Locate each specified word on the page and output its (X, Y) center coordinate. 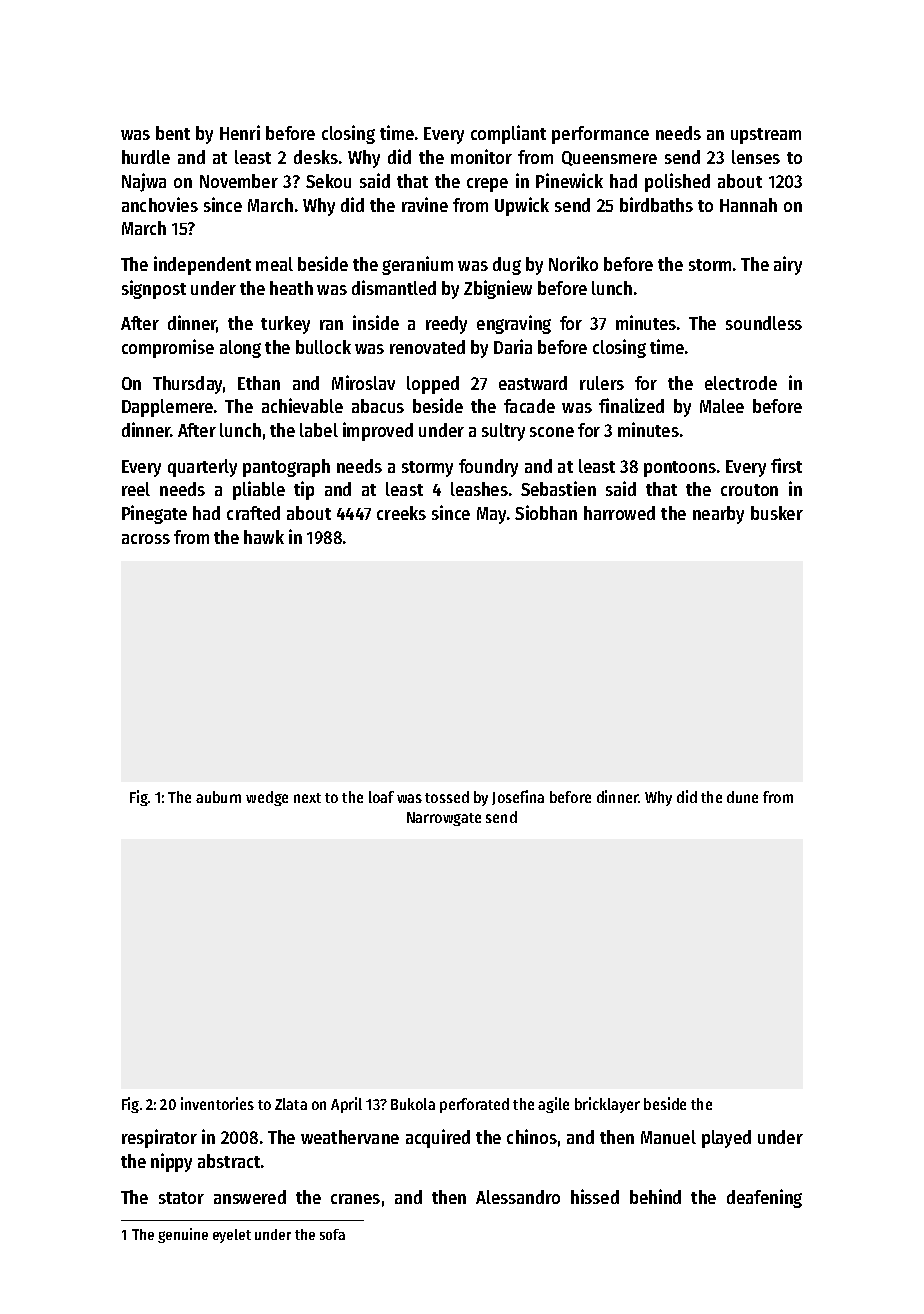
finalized (631, 405)
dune (742, 797)
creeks (401, 513)
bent (173, 133)
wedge (267, 798)
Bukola (413, 1104)
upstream (766, 136)
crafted (253, 513)
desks (316, 157)
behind (655, 1196)
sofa (332, 1234)
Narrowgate (444, 819)
